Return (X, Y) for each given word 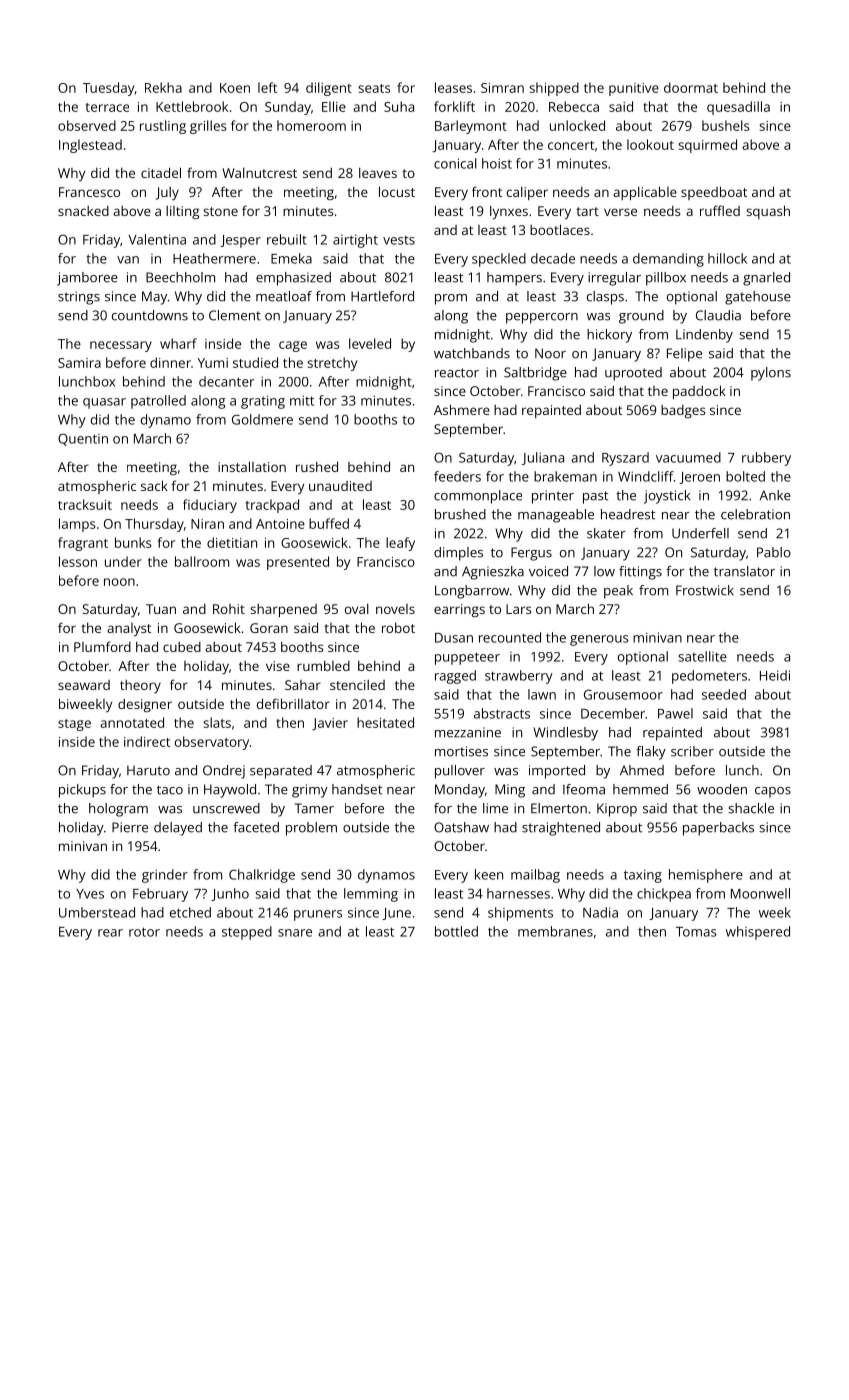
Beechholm (180, 277)
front (487, 191)
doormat (691, 87)
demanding (668, 260)
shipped (554, 89)
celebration (755, 514)
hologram (118, 810)
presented (298, 563)
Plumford (102, 646)
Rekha (163, 87)
